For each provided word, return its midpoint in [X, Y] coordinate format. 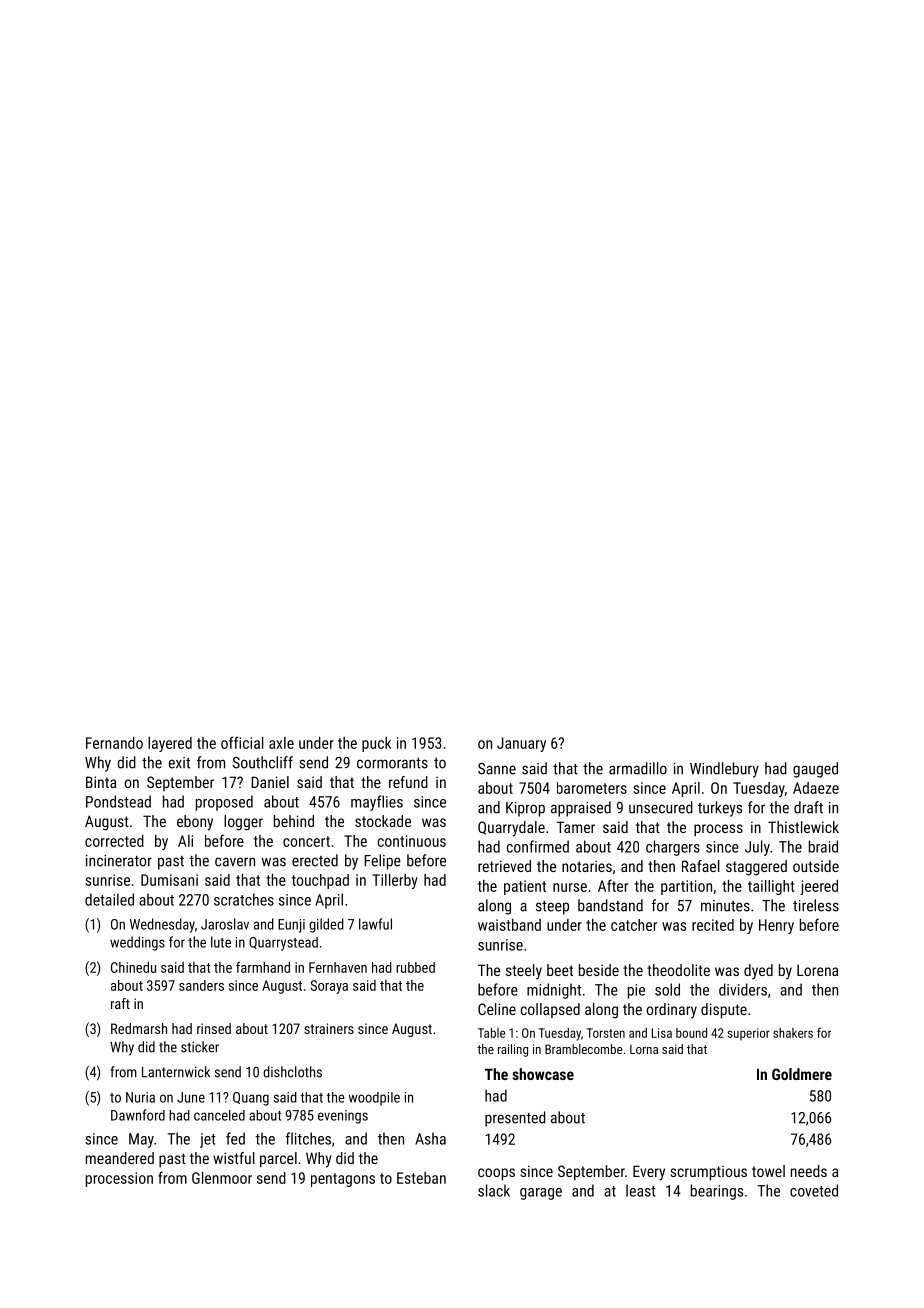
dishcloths [292, 1072]
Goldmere [802, 1074]
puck [376, 744]
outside [816, 866]
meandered [120, 1158]
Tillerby [395, 881]
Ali [185, 841]
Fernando [114, 743]
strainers [329, 1028]
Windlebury [724, 770]
